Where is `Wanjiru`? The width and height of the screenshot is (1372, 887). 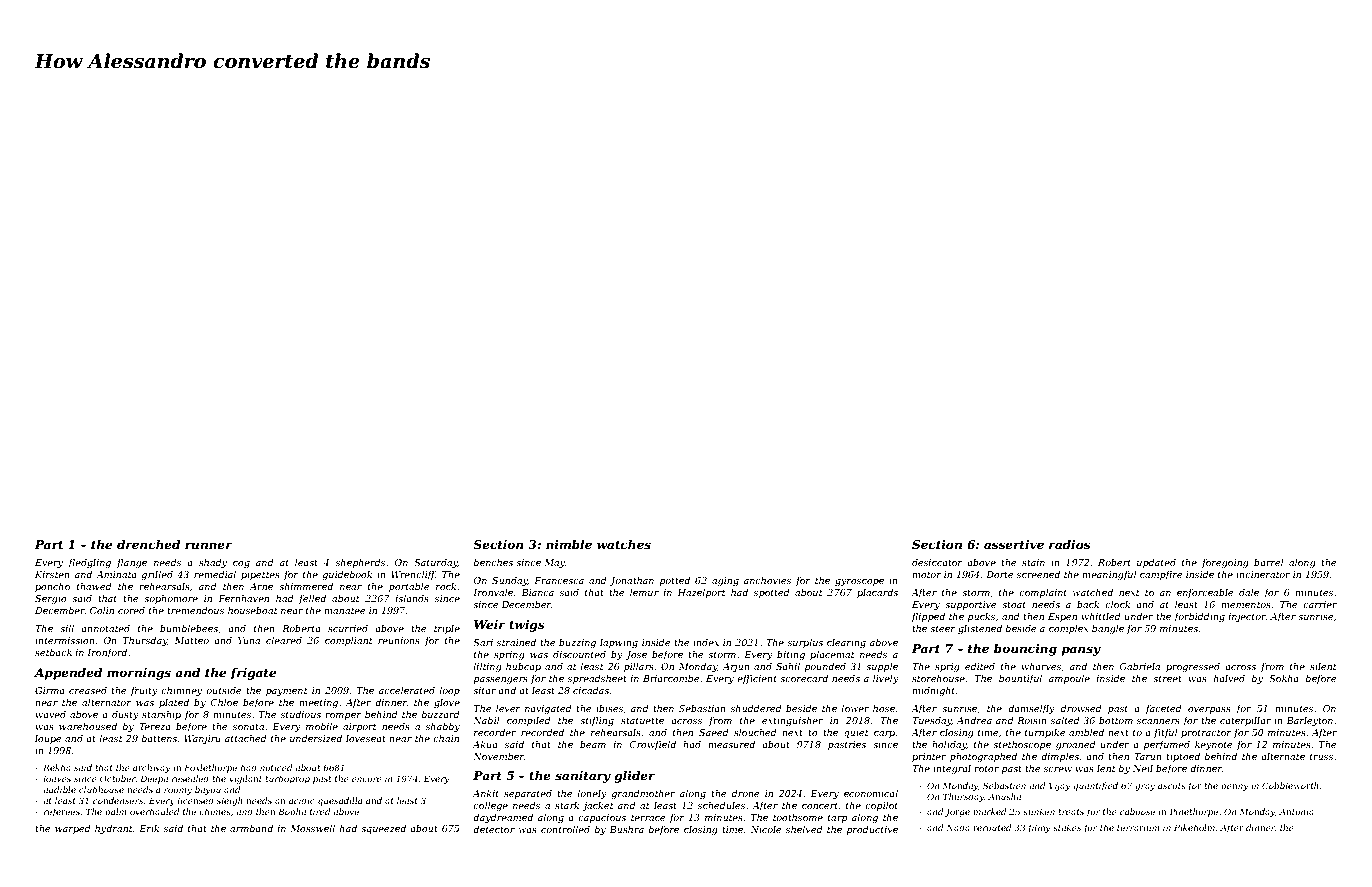
Wanjiru is located at coordinates (202, 739).
